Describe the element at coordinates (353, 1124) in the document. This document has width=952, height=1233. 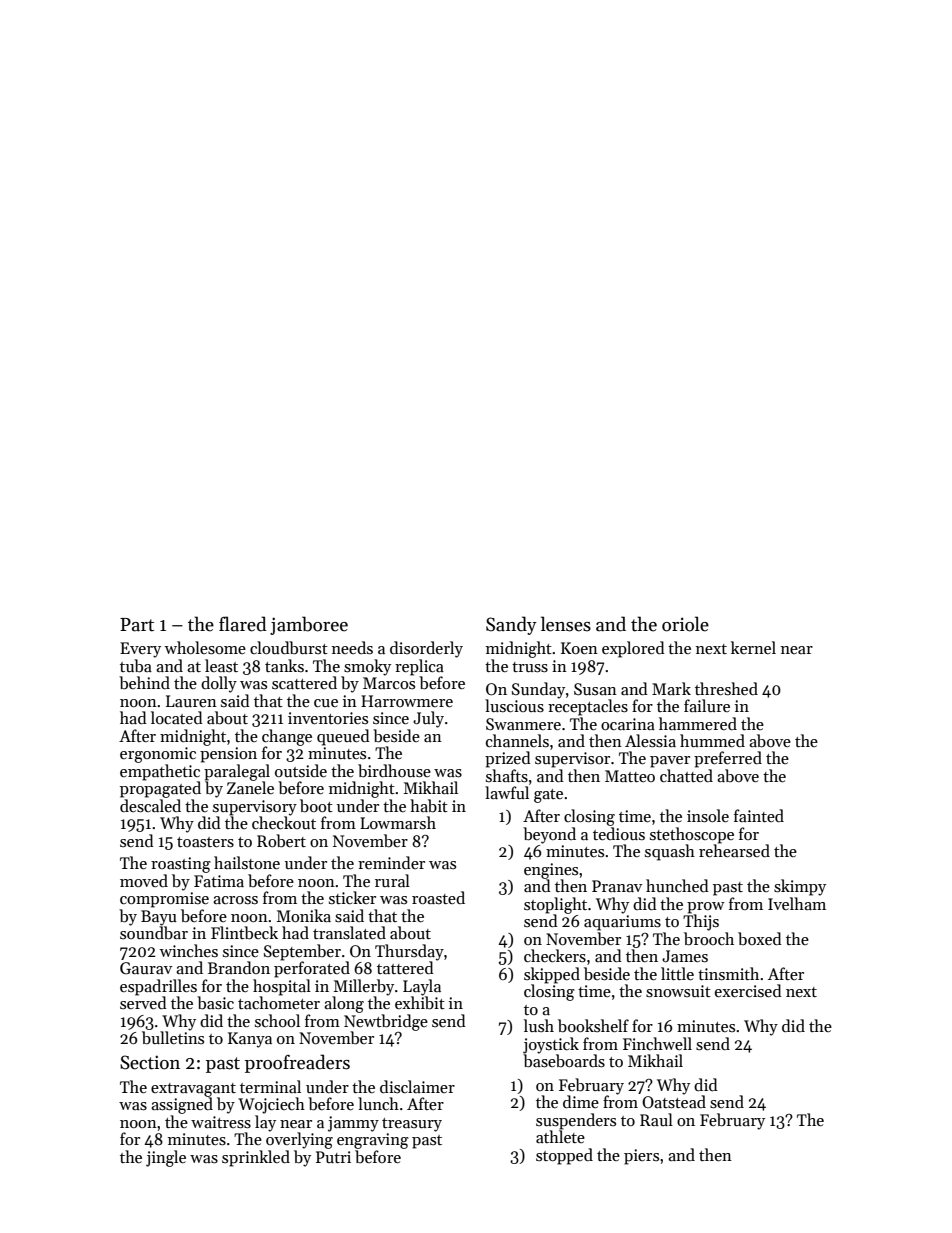
I see `jammy` at that location.
